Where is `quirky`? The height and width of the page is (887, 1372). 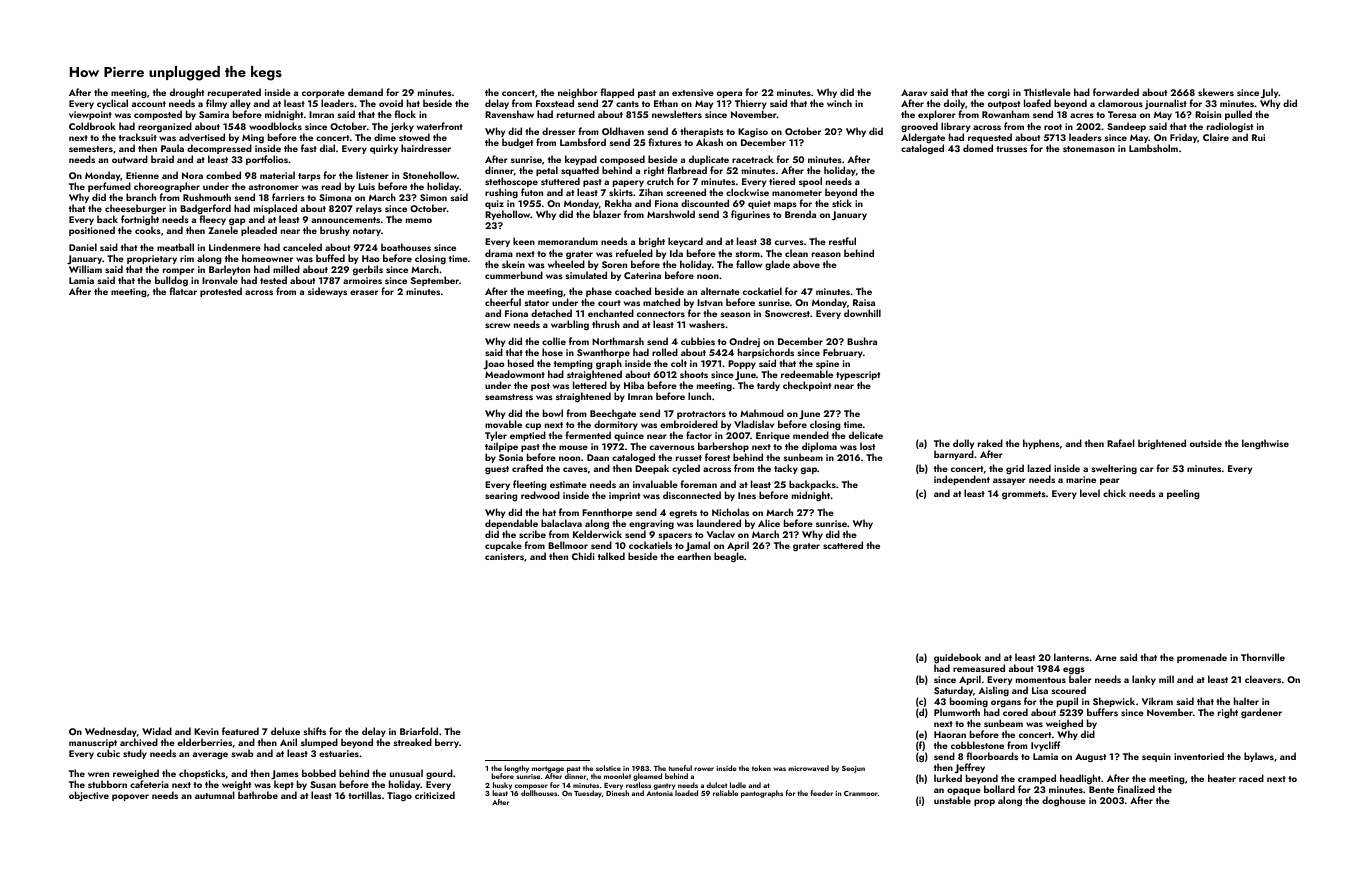 quirky is located at coordinates (384, 149).
